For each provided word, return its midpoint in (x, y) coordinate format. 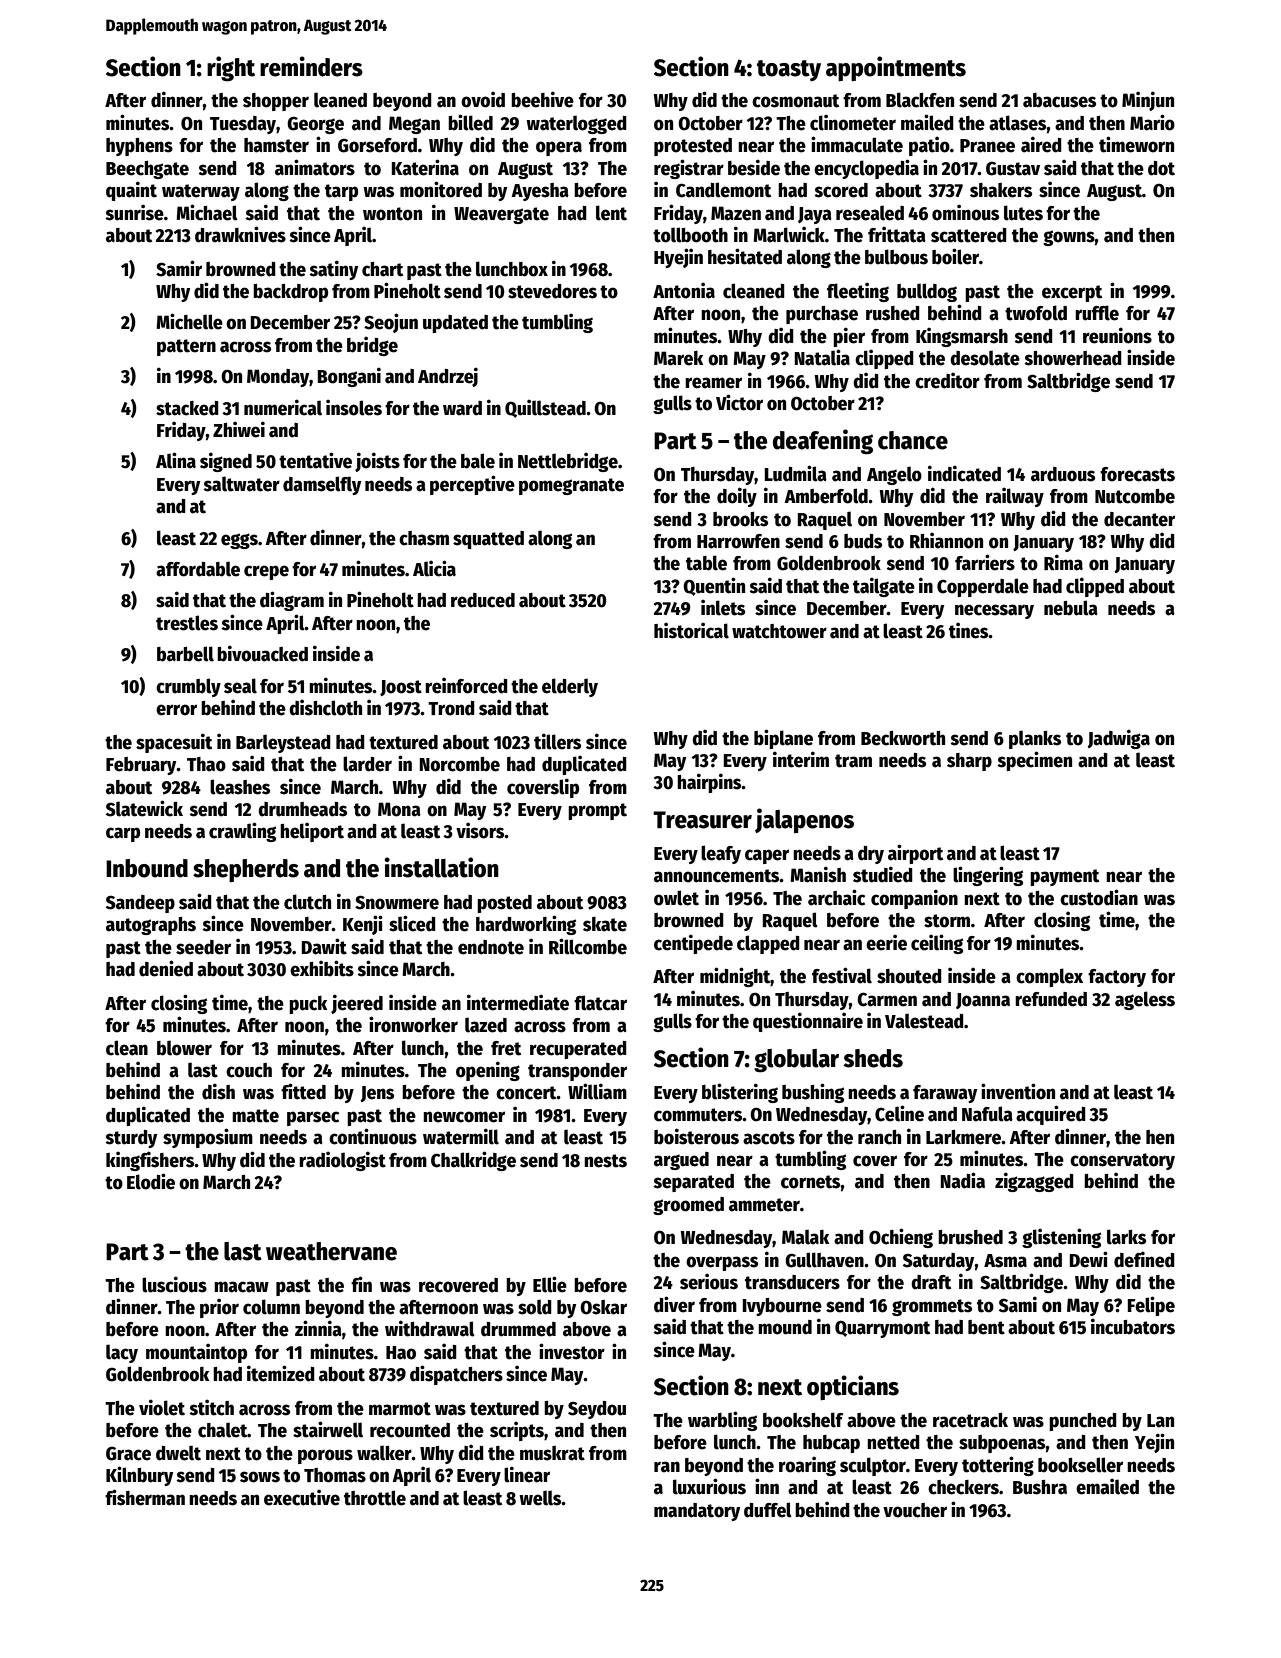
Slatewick (144, 808)
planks (1035, 739)
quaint (131, 191)
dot (1161, 168)
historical (691, 631)
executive (302, 1498)
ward (462, 408)
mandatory (697, 1512)
